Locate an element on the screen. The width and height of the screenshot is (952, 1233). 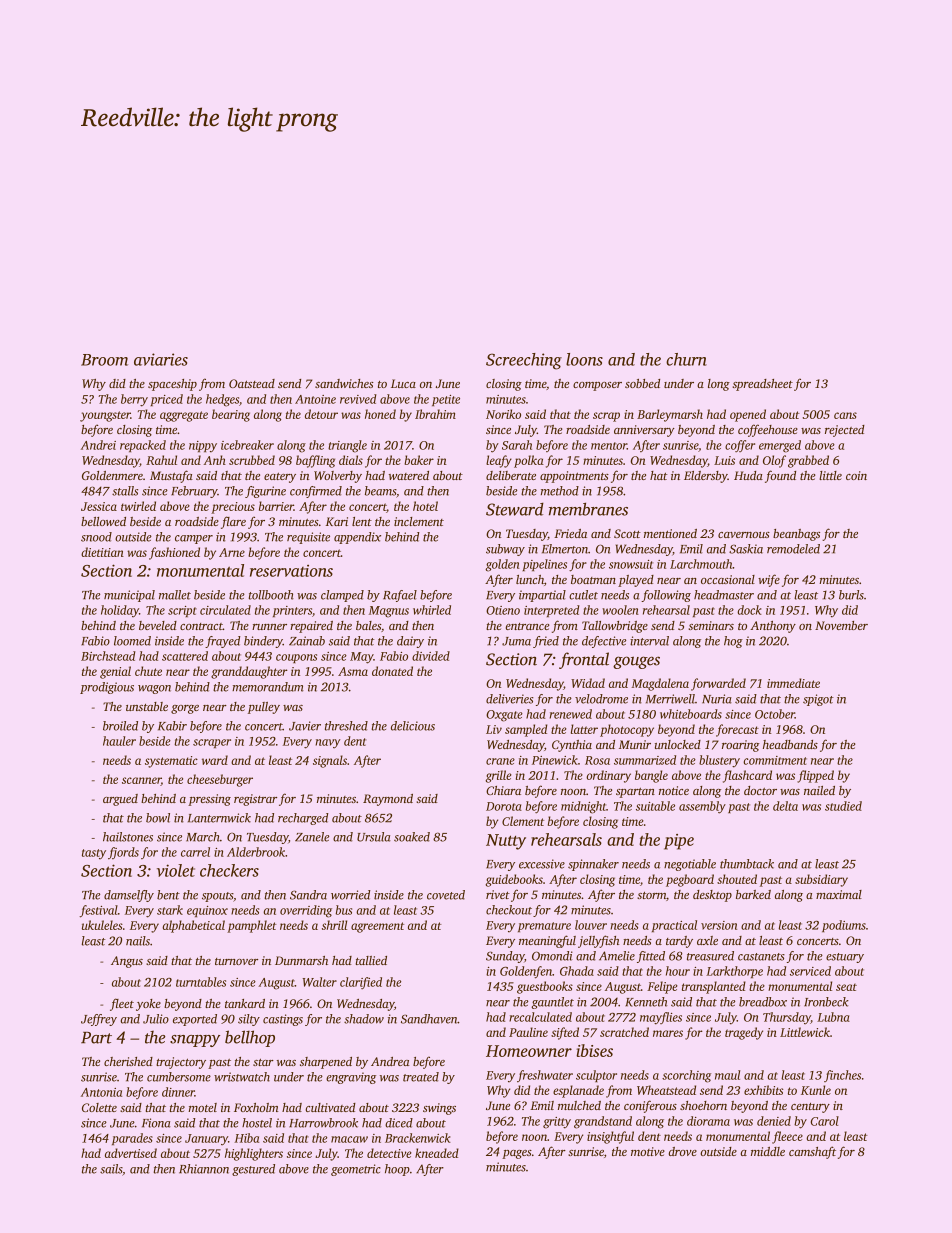
Screeching is located at coordinates (524, 361).
